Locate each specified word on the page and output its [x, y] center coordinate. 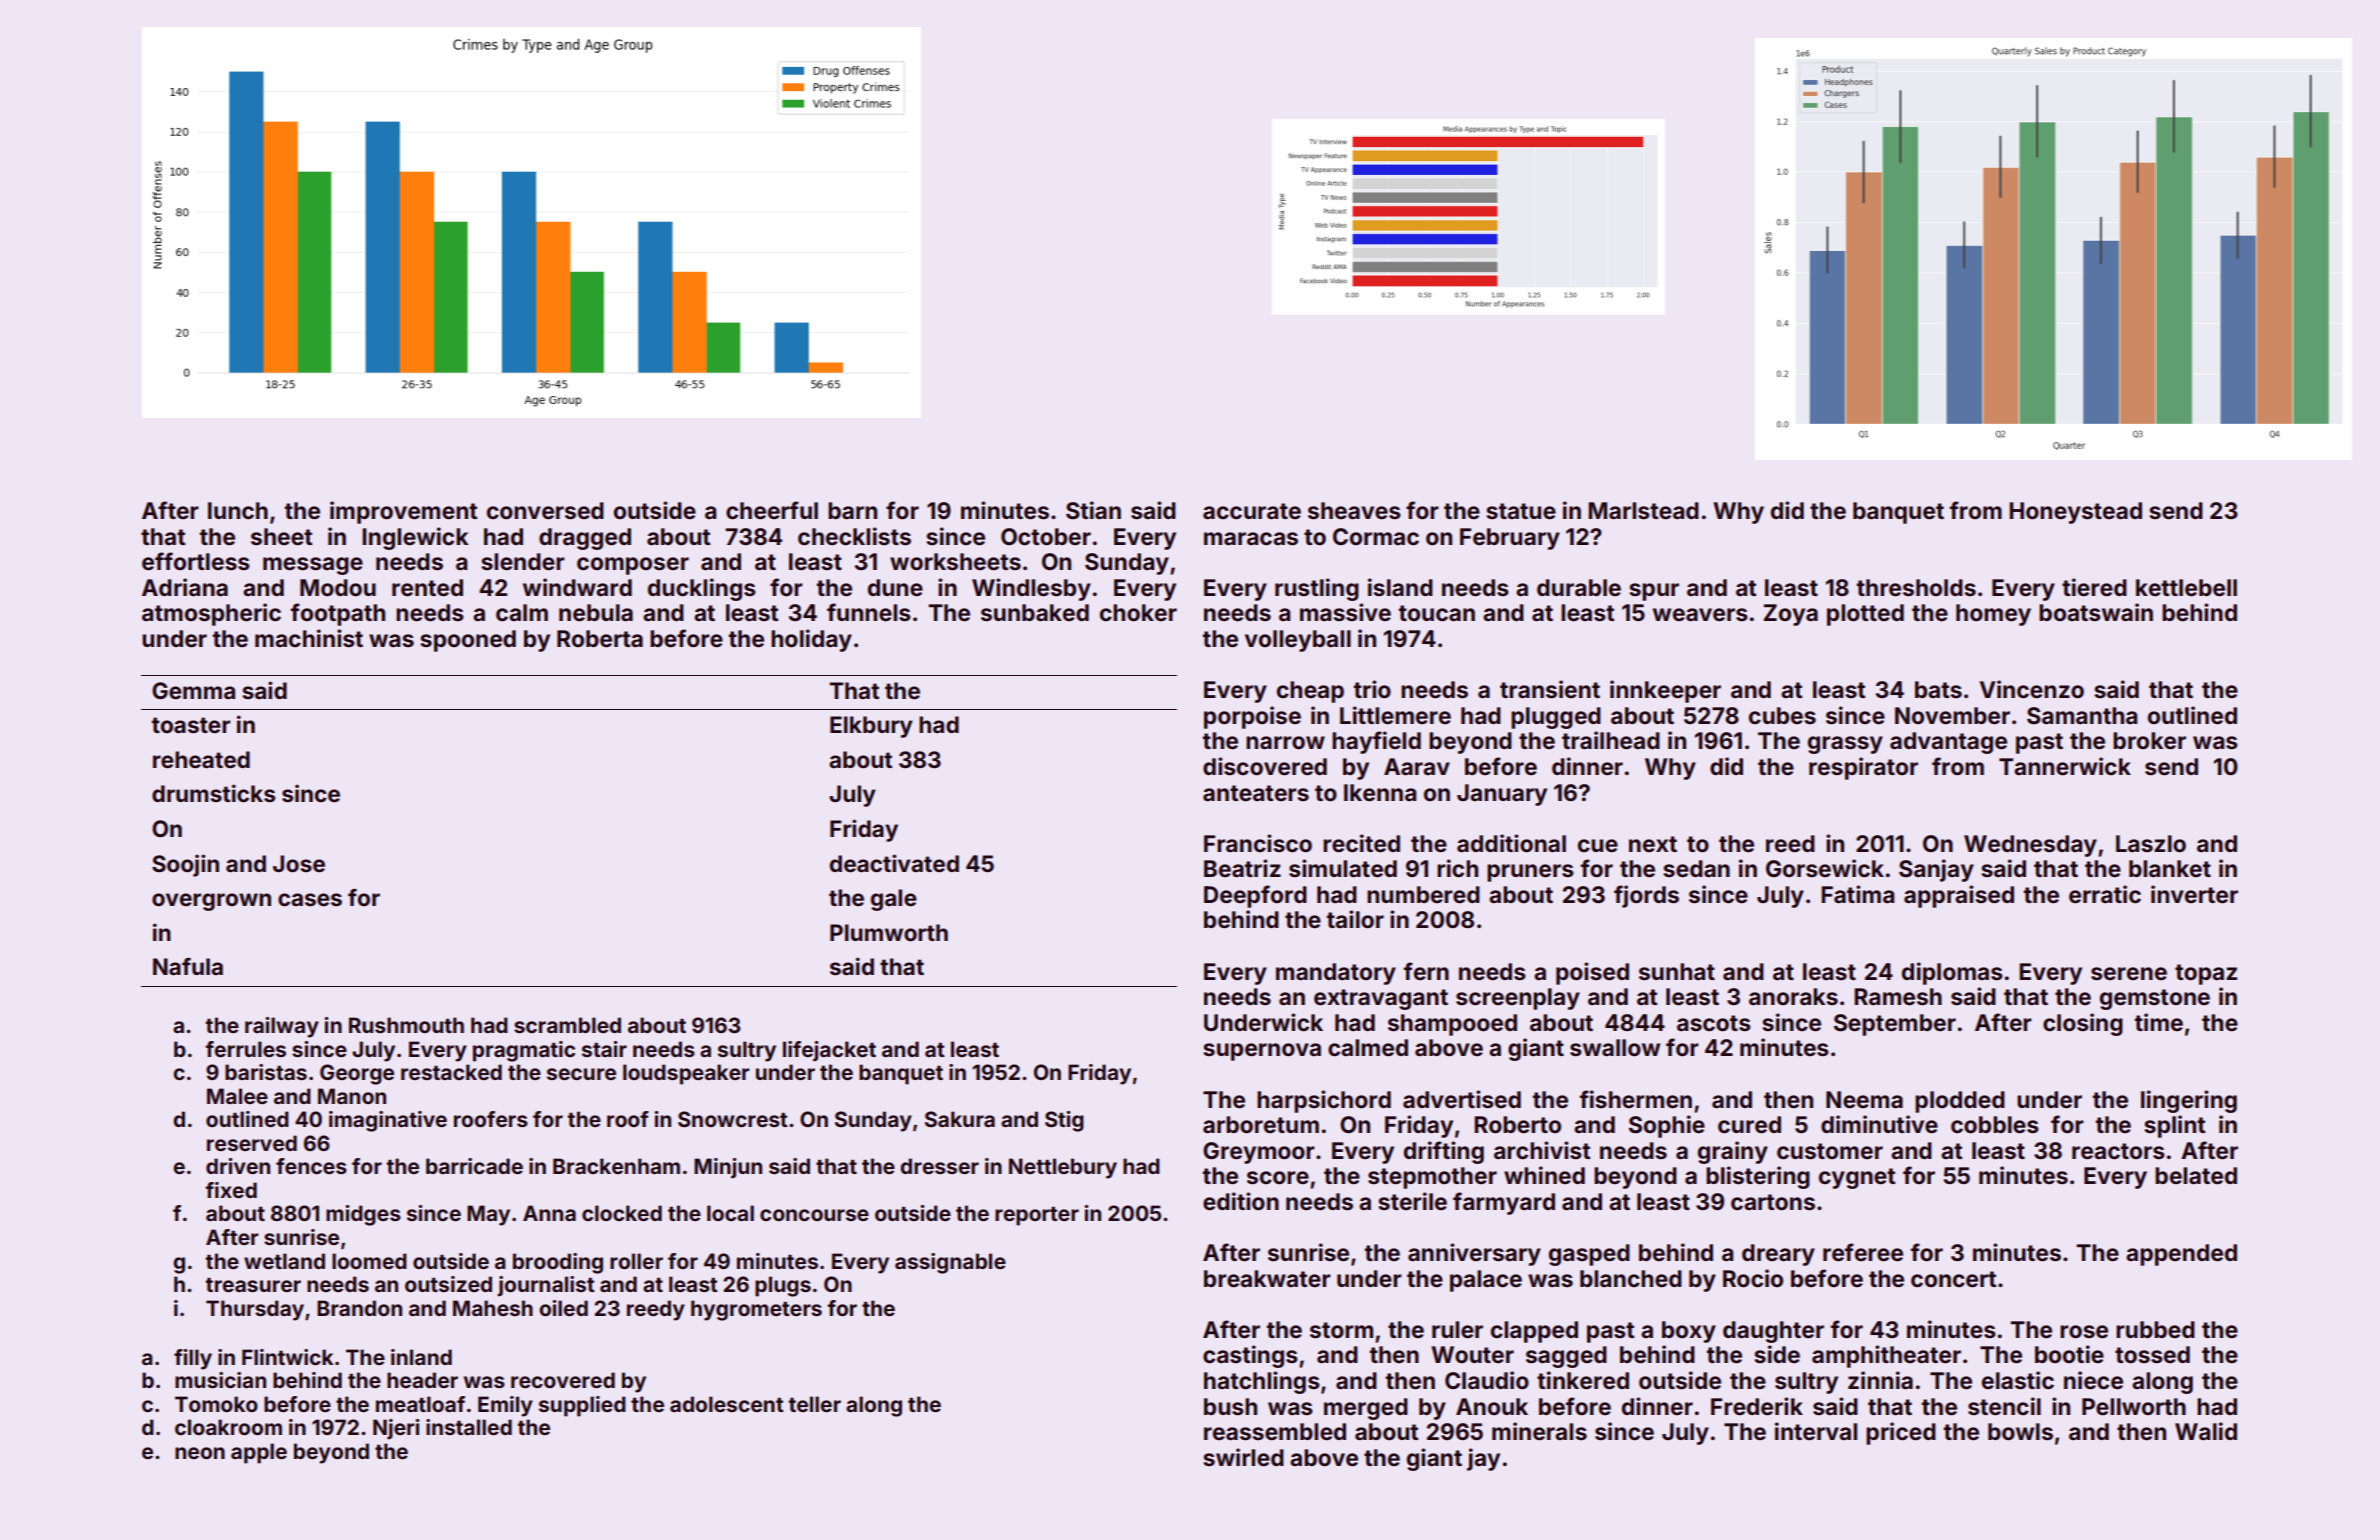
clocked [622, 1213]
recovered [563, 1380]
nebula [596, 613]
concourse [814, 1215]
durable [1579, 587]
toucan [1437, 613]
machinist [309, 638]
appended [2181, 1255]
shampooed [1452, 1025]
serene [2129, 974]
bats [1938, 690]
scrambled [567, 1025]
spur [1654, 592]
